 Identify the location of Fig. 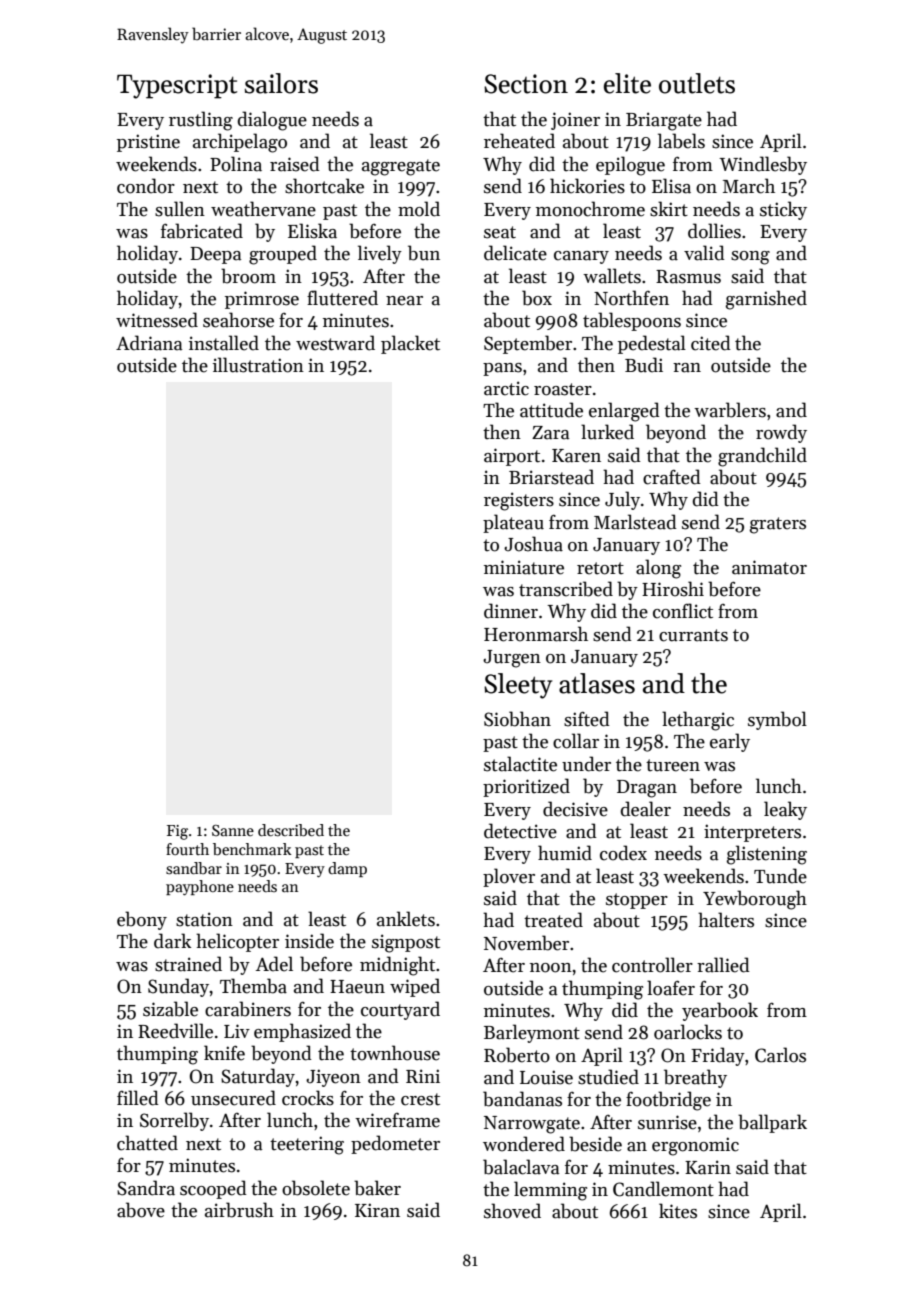
(177, 832).
